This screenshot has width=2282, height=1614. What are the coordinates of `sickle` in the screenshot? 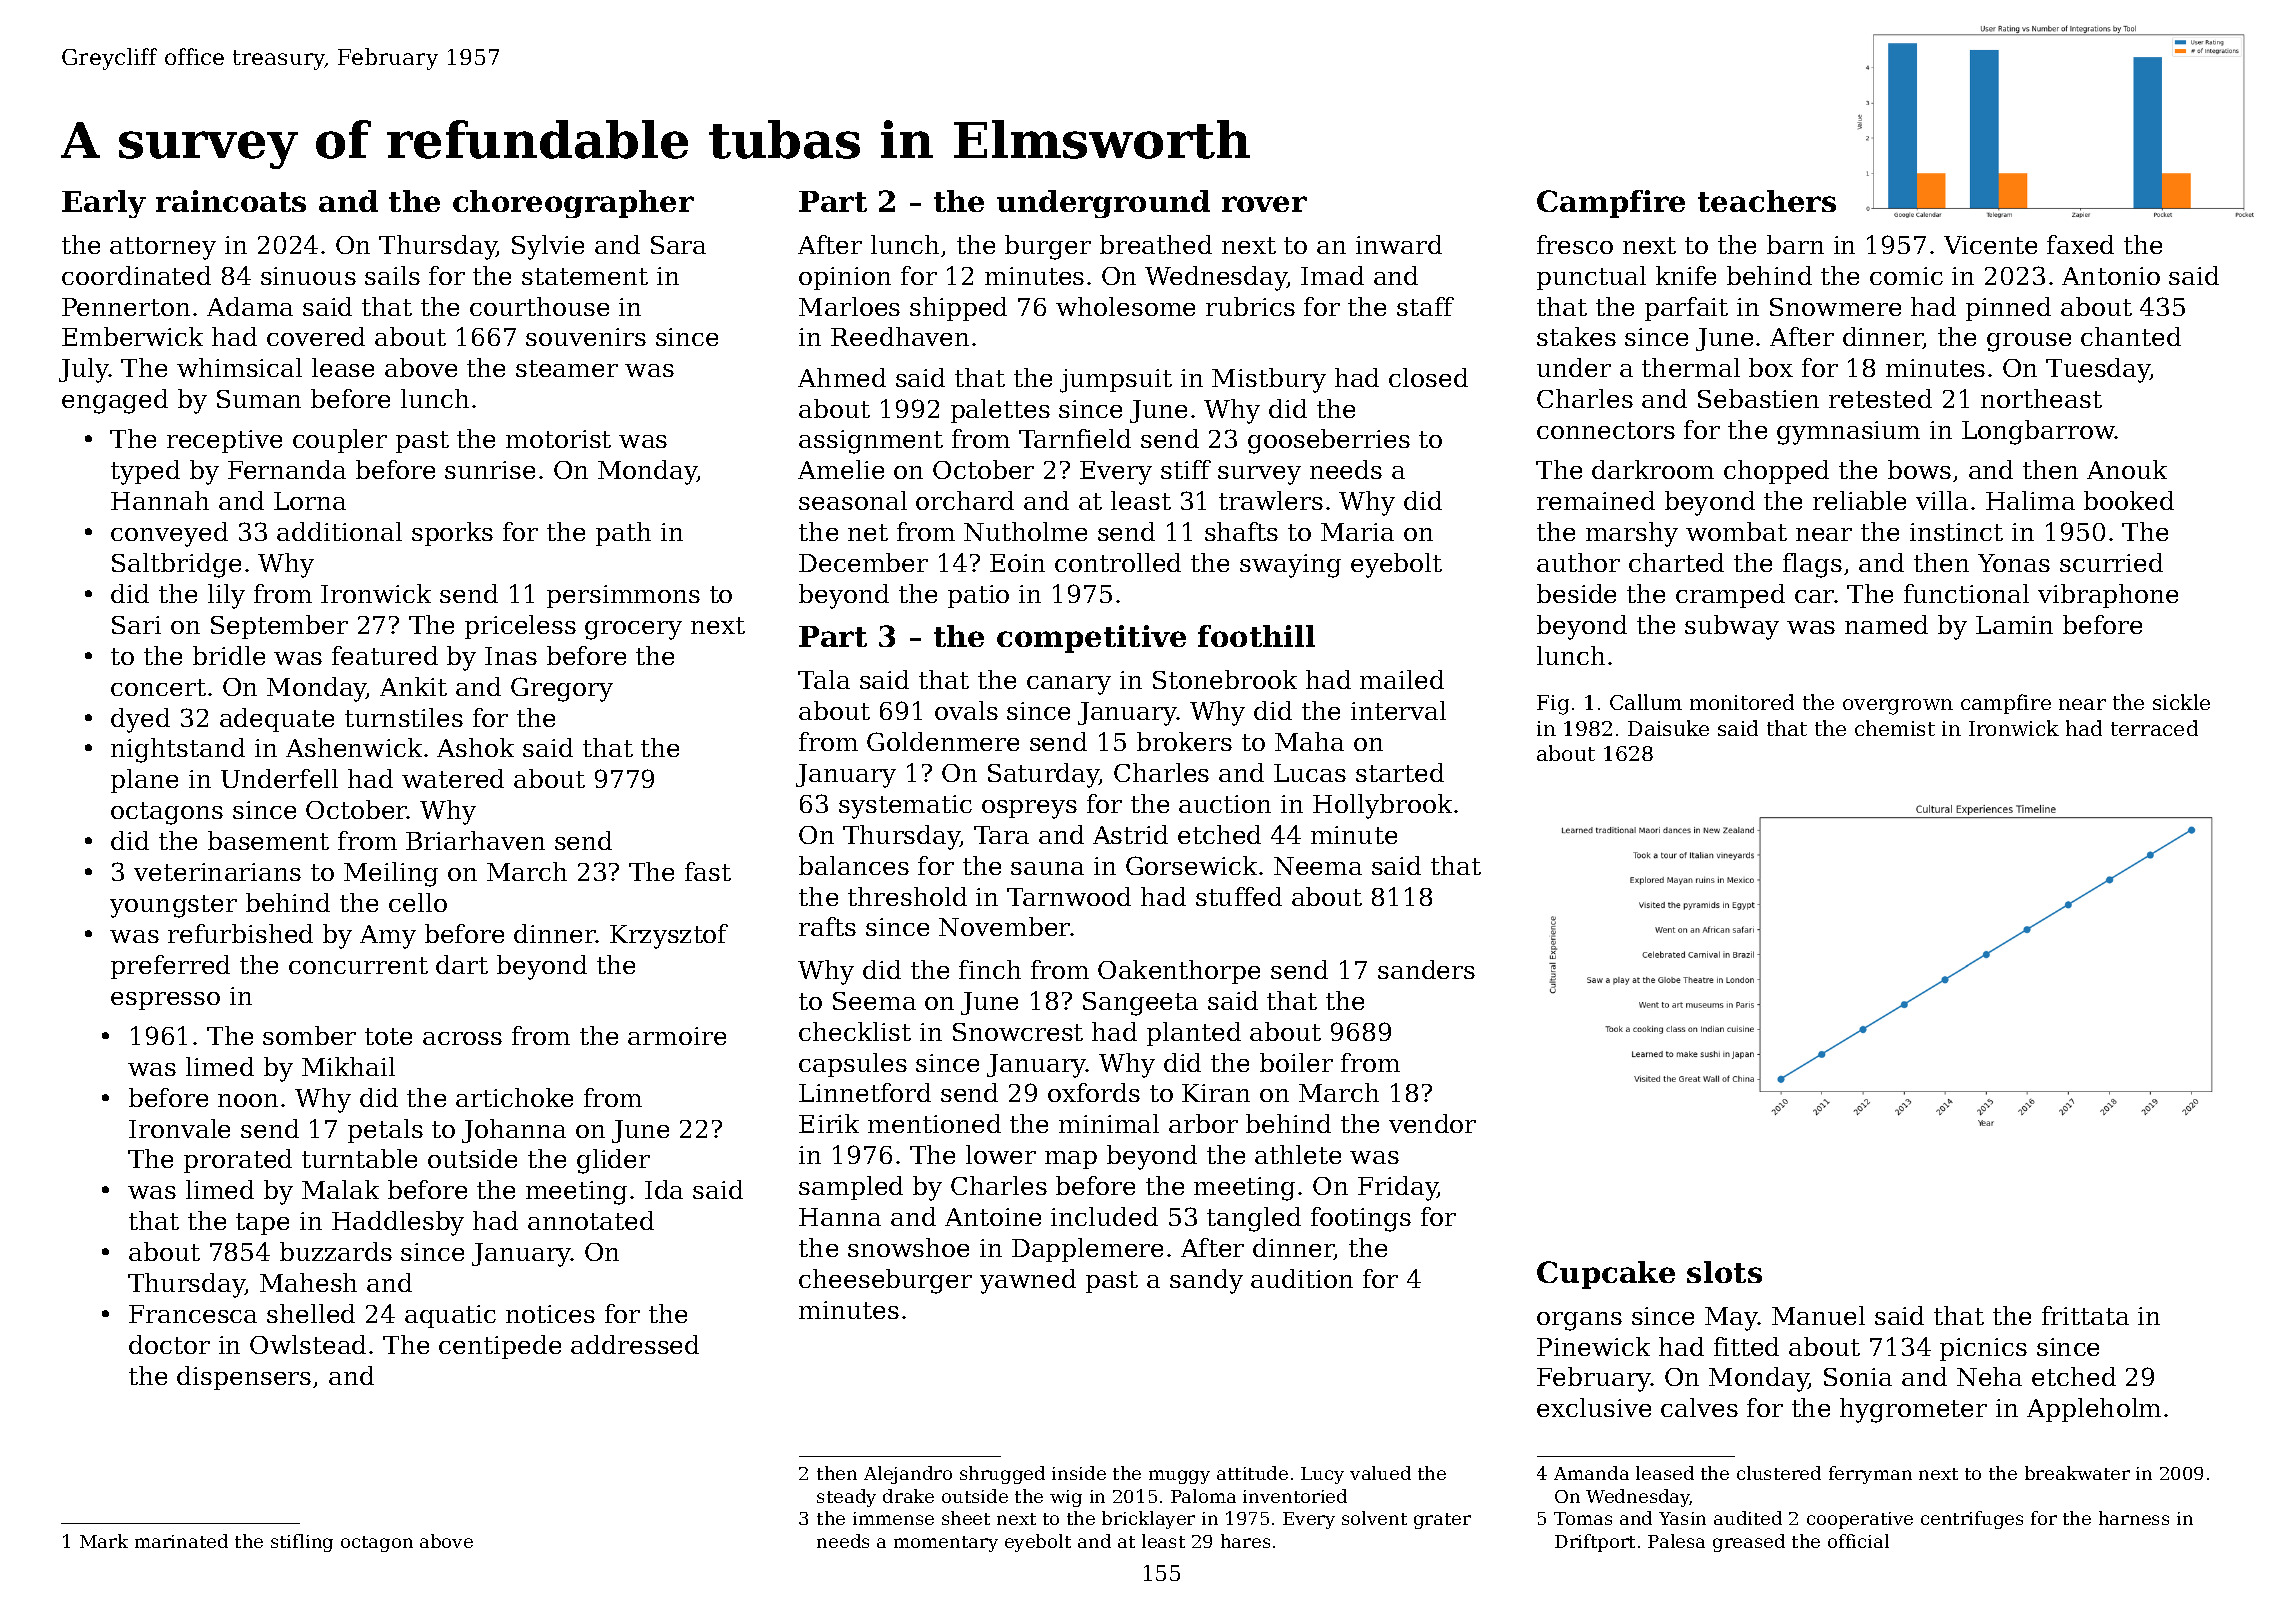 It's located at (2181, 702).
